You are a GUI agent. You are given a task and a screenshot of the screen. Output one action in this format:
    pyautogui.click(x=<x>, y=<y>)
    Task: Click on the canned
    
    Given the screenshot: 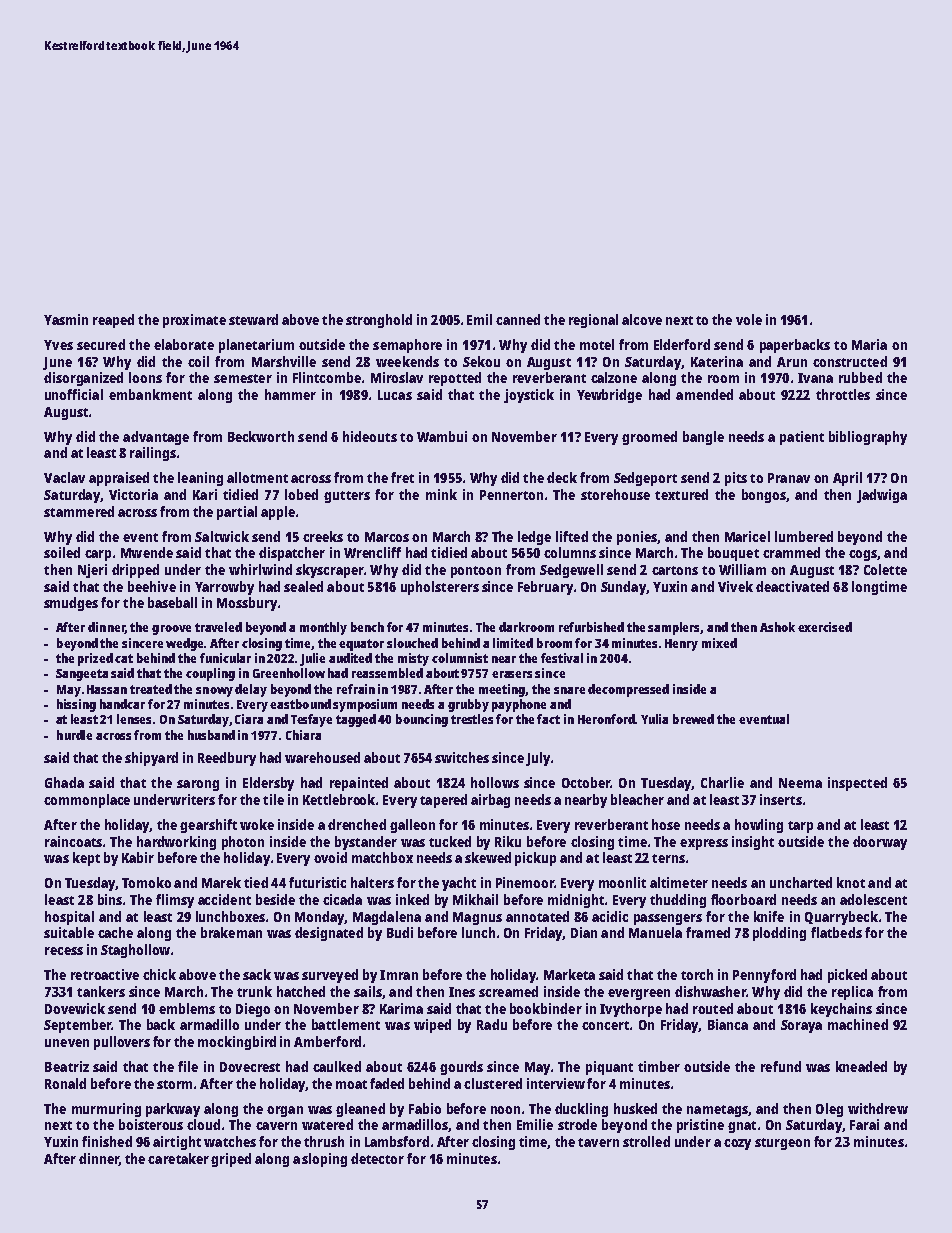 What is the action you would take?
    pyautogui.click(x=518, y=319)
